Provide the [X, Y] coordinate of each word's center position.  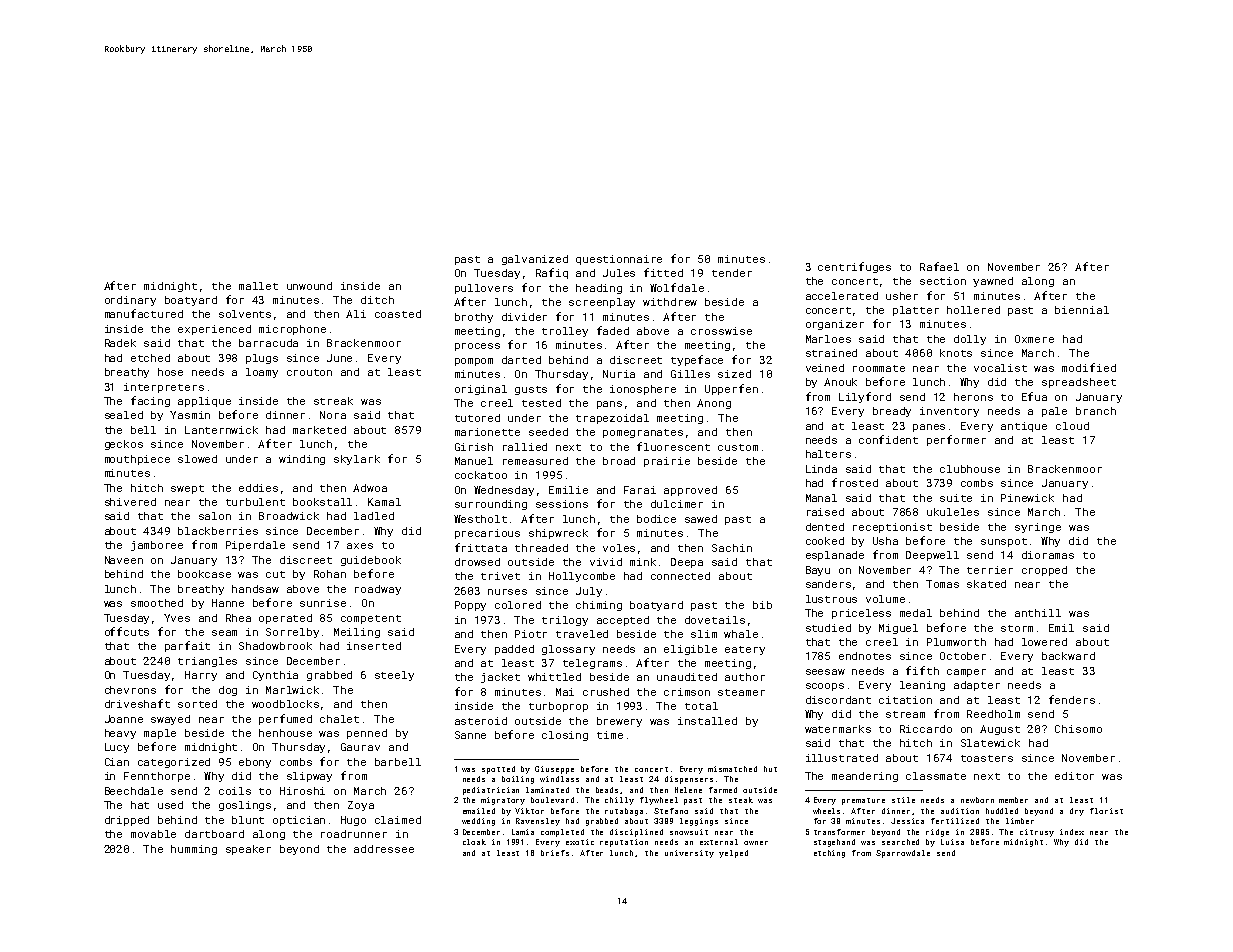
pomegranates [643, 433]
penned [367, 734]
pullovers [484, 289]
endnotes [865, 656]
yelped [733, 854]
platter [916, 311]
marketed [319, 430]
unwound [309, 286]
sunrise [323, 603]
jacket [500, 678]
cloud [1072, 426]
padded [514, 650]
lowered [1044, 642]
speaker [248, 850]
